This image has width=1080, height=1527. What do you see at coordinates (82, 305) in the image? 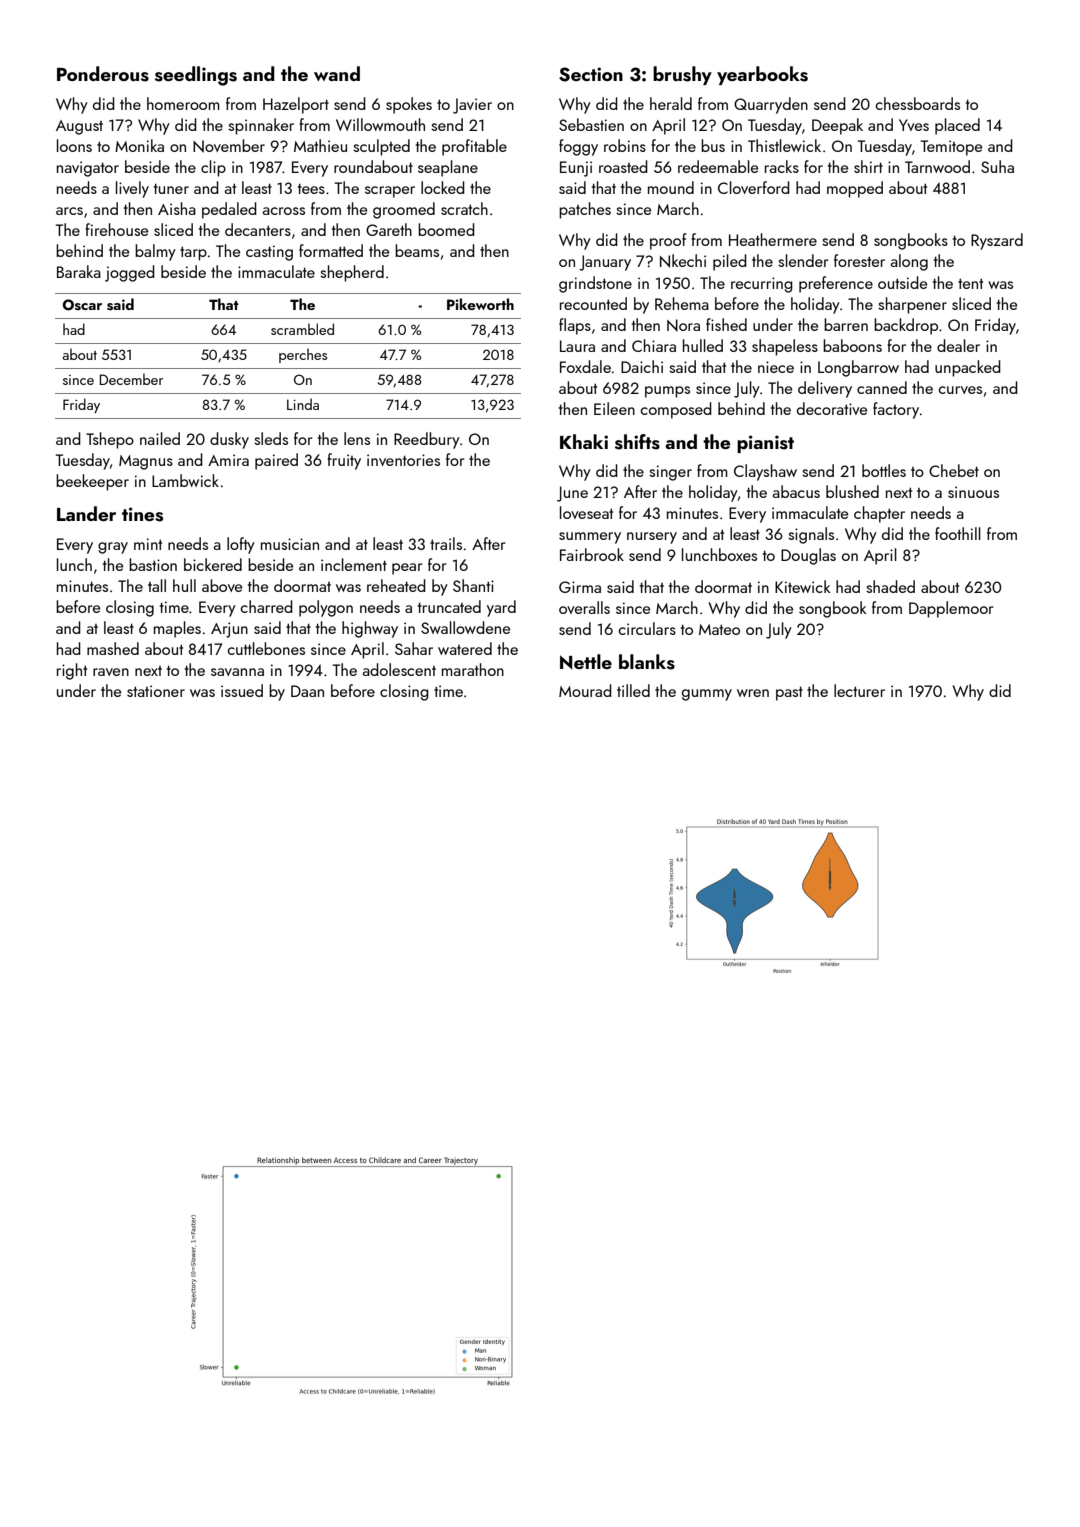
I see `Oscar` at bounding box center [82, 305].
